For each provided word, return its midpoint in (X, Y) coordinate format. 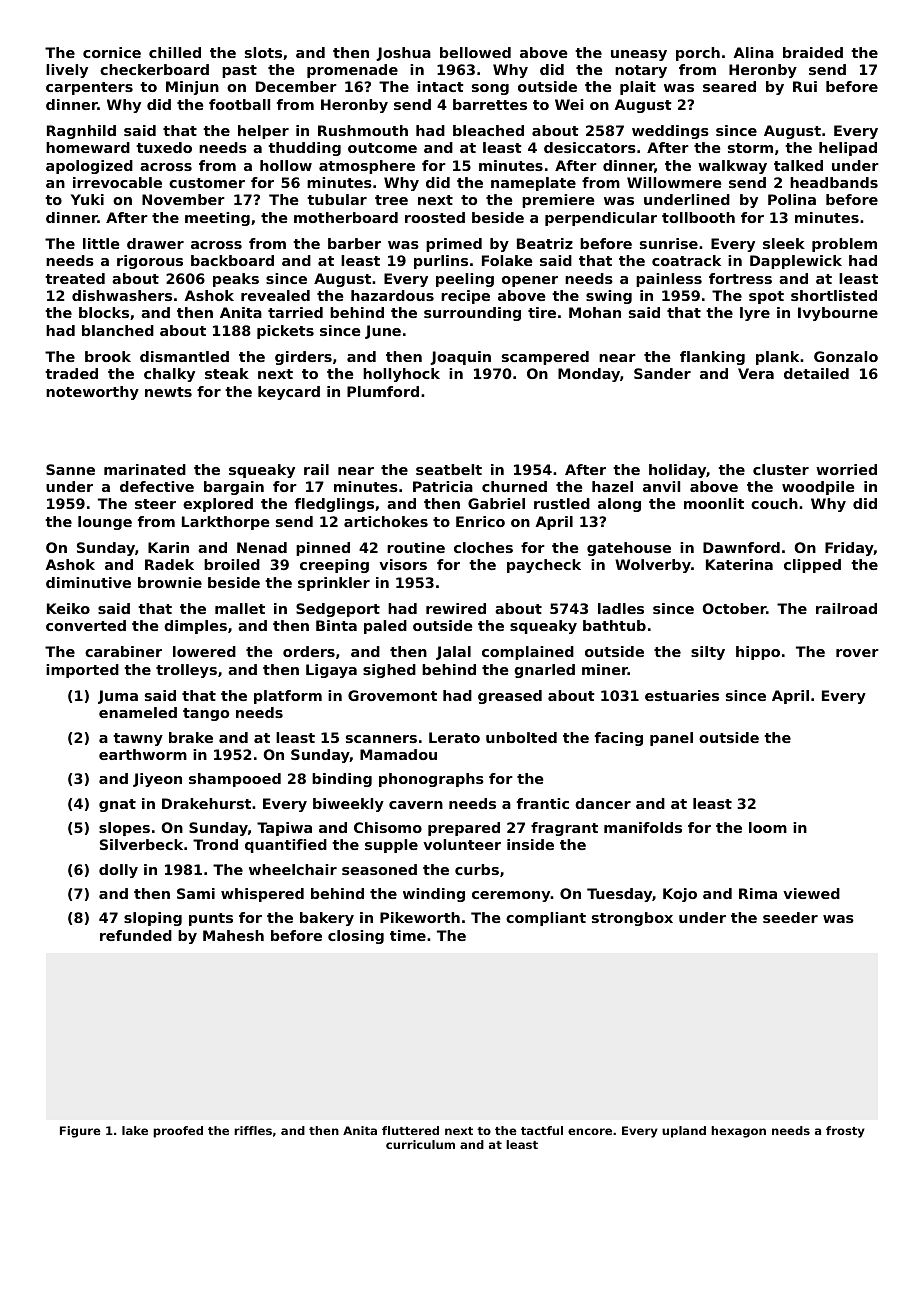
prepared (464, 829)
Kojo (680, 895)
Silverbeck (141, 844)
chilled (175, 52)
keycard (289, 393)
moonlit (714, 503)
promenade (352, 71)
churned (514, 486)
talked (798, 165)
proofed (178, 1132)
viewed (811, 893)
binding (342, 780)
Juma (118, 697)
